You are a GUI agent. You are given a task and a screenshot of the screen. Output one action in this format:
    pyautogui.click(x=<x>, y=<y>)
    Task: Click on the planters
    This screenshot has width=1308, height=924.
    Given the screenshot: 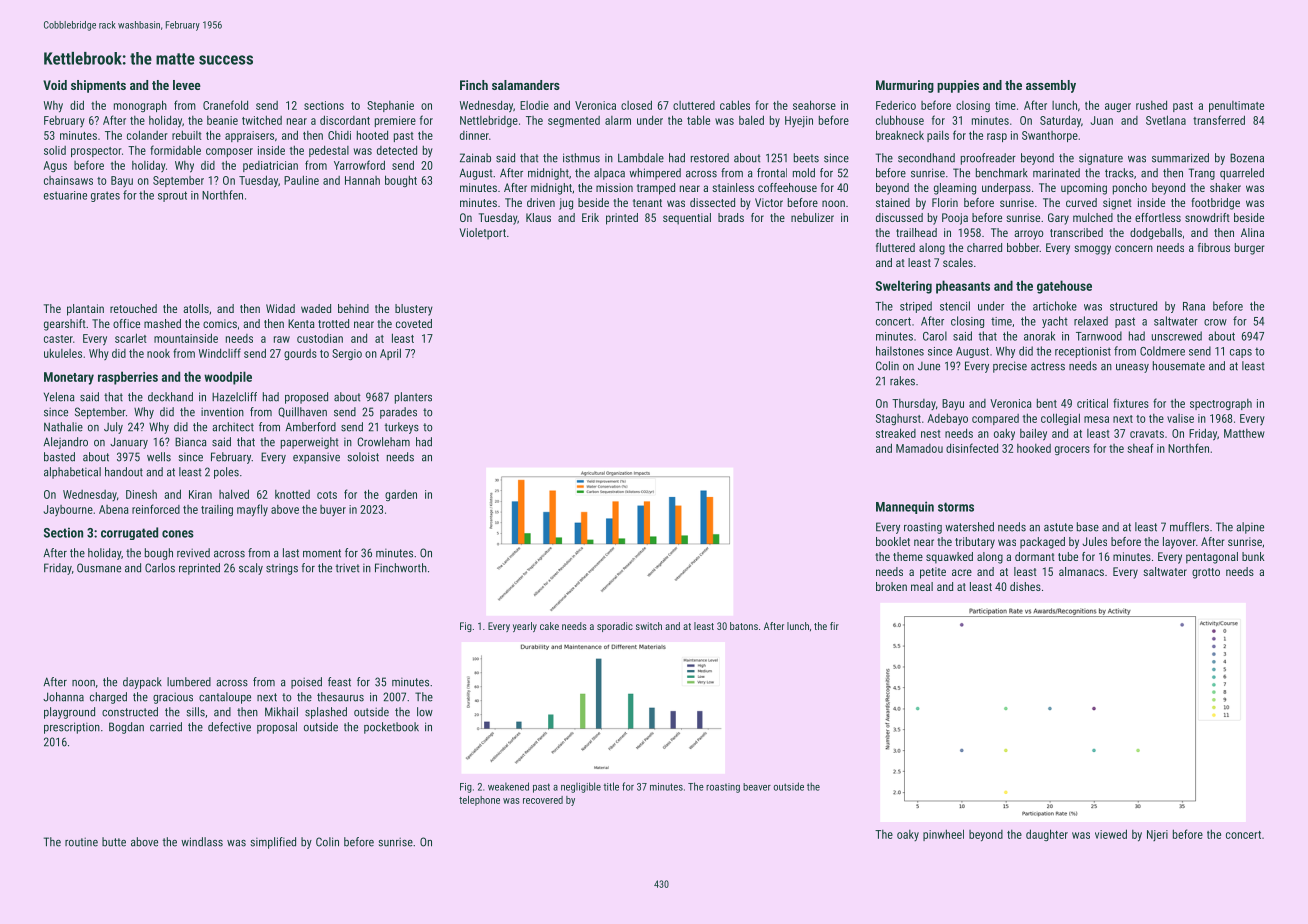 What is the action you would take?
    pyautogui.click(x=413, y=398)
